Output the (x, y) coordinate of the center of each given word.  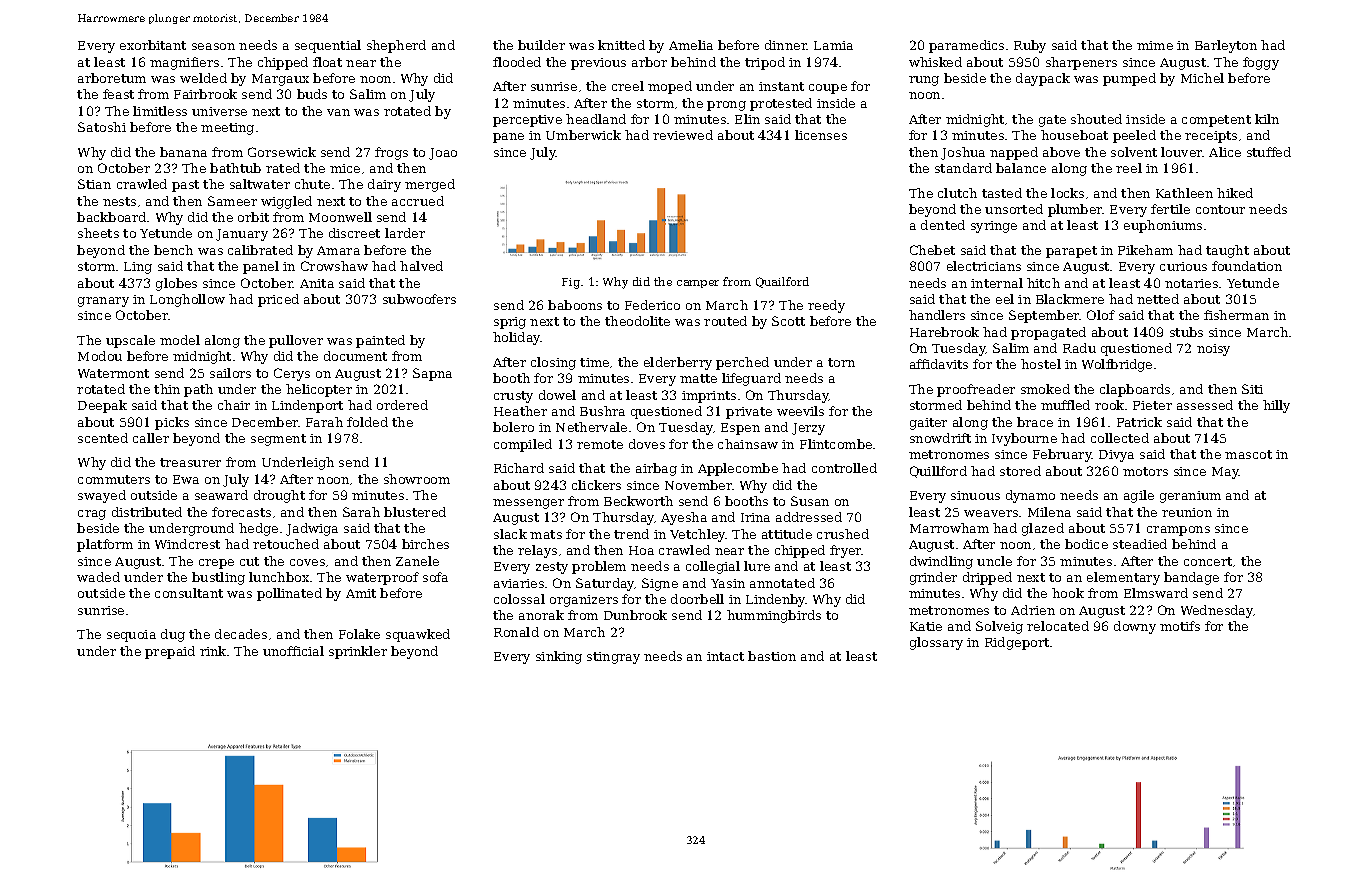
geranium (1190, 497)
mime (1155, 45)
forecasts (241, 512)
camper (698, 284)
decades (241, 634)
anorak (541, 615)
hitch (1043, 283)
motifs (1180, 626)
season (213, 46)
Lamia (833, 45)
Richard (519, 468)
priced (278, 300)
